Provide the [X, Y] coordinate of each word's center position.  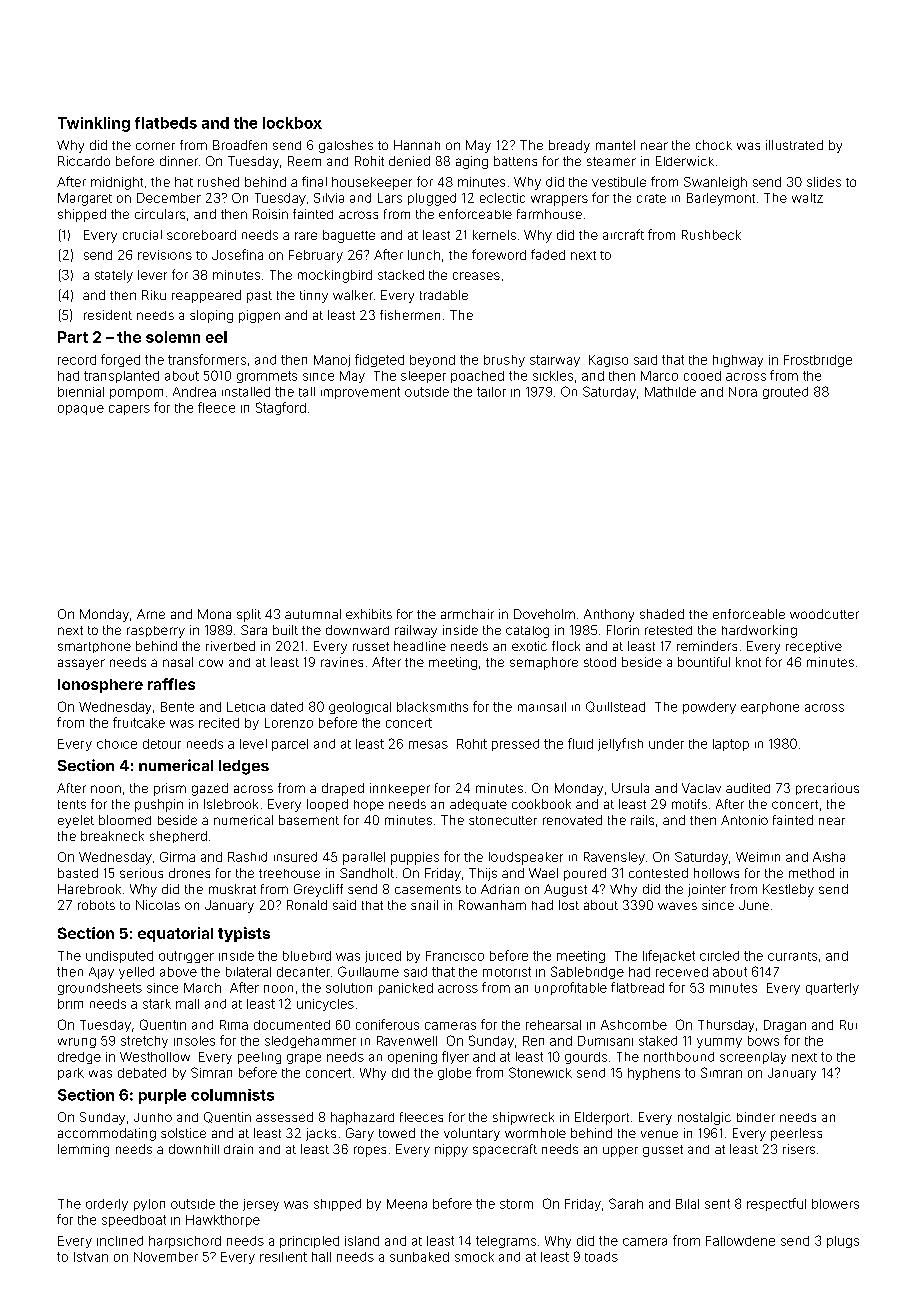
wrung [77, 1043]
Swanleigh [715, 183]
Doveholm [544, 614]
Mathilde [670, 392]
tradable [444, 295]
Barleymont [721, 199]
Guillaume [368, 971]
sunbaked [419, 1257]
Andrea [194, 392]
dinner [179, 161]
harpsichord [185, 1242]
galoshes [346, 146]
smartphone [94, 647]
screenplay [753, 1058]
